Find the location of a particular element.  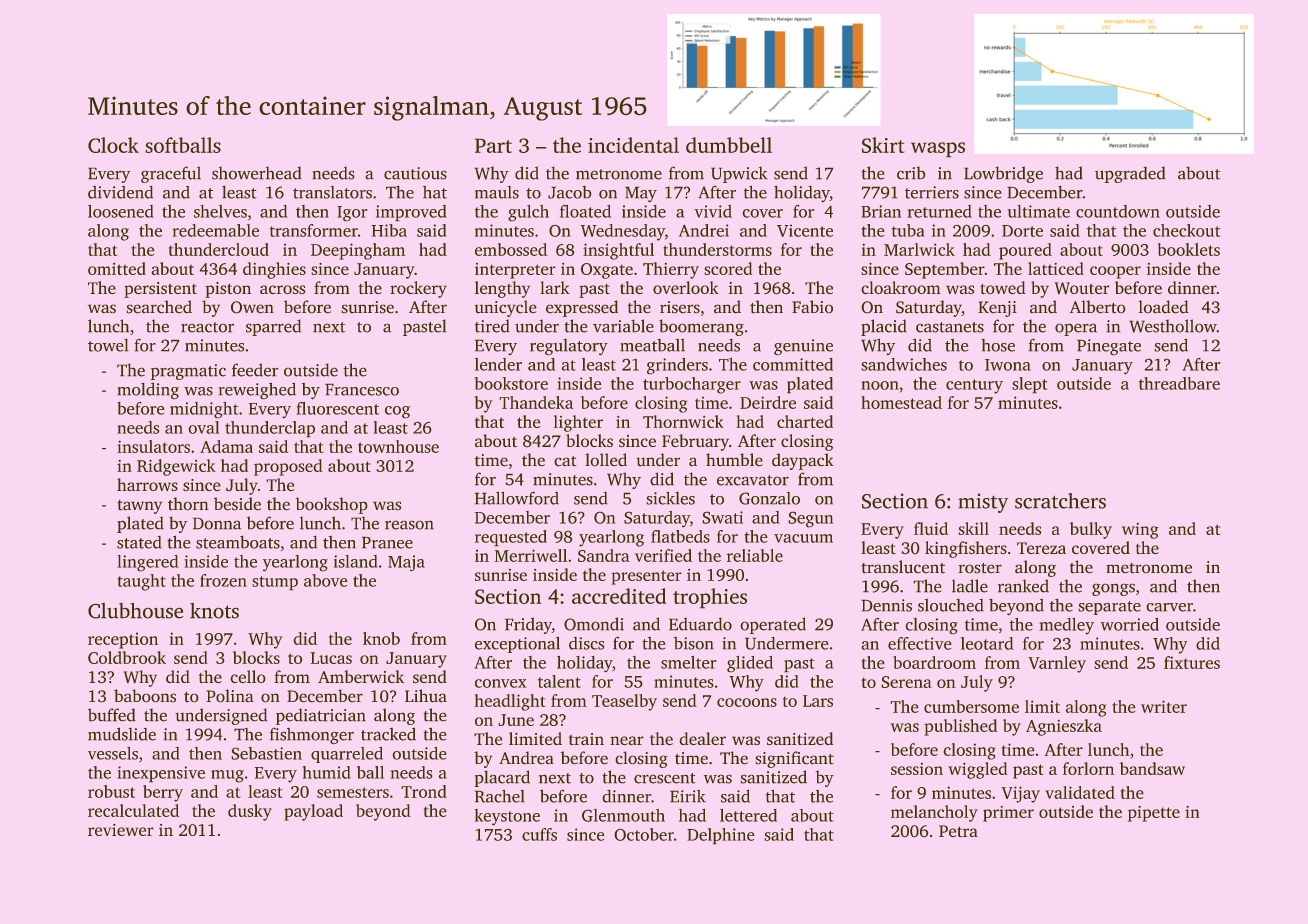

cautious is located at coordinates (415, 173).
